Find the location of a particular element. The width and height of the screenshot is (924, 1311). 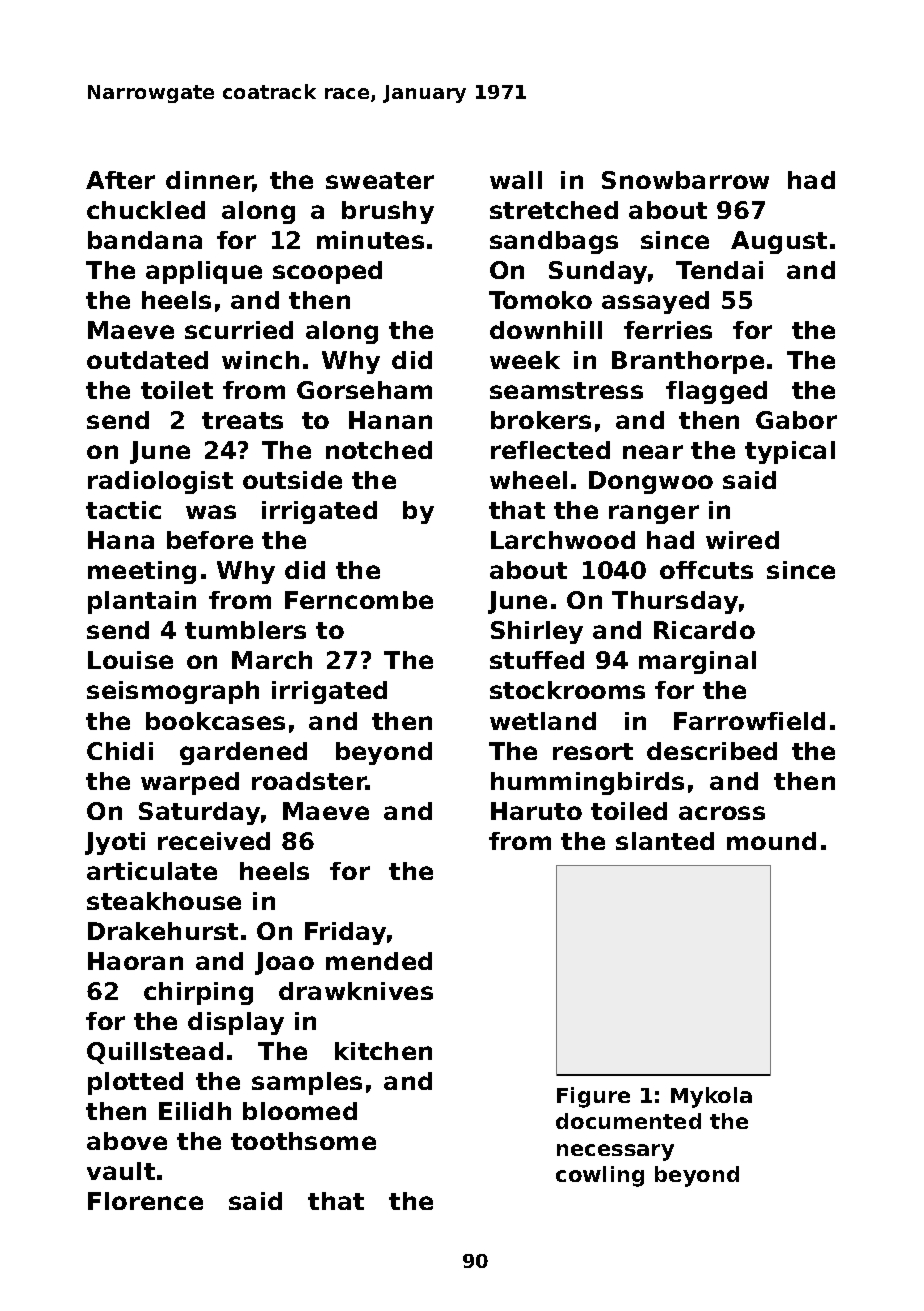

cowling is located at coordinates (600, 1176).
